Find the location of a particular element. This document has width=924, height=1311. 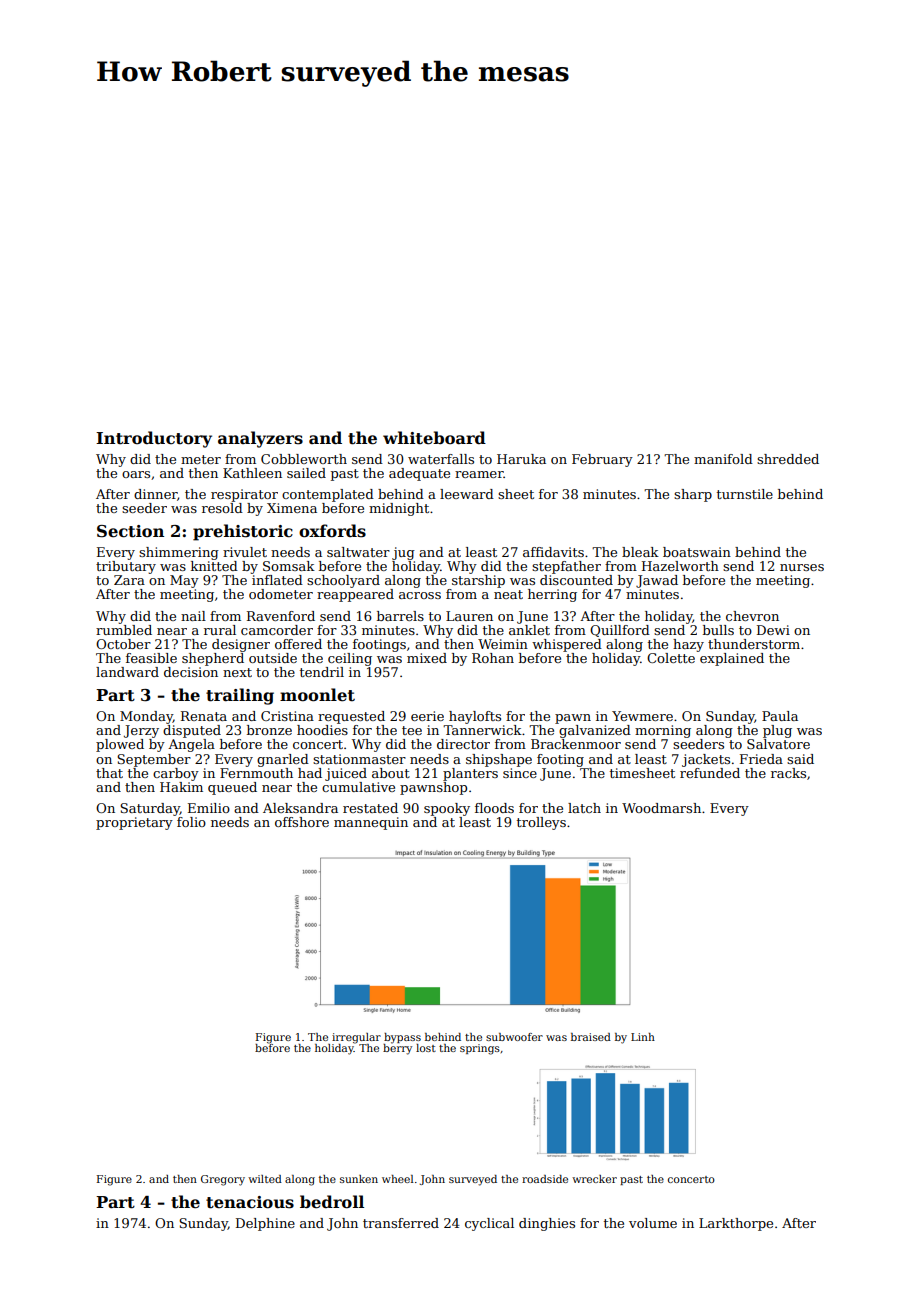

that is located at coordinates (109, 773).
